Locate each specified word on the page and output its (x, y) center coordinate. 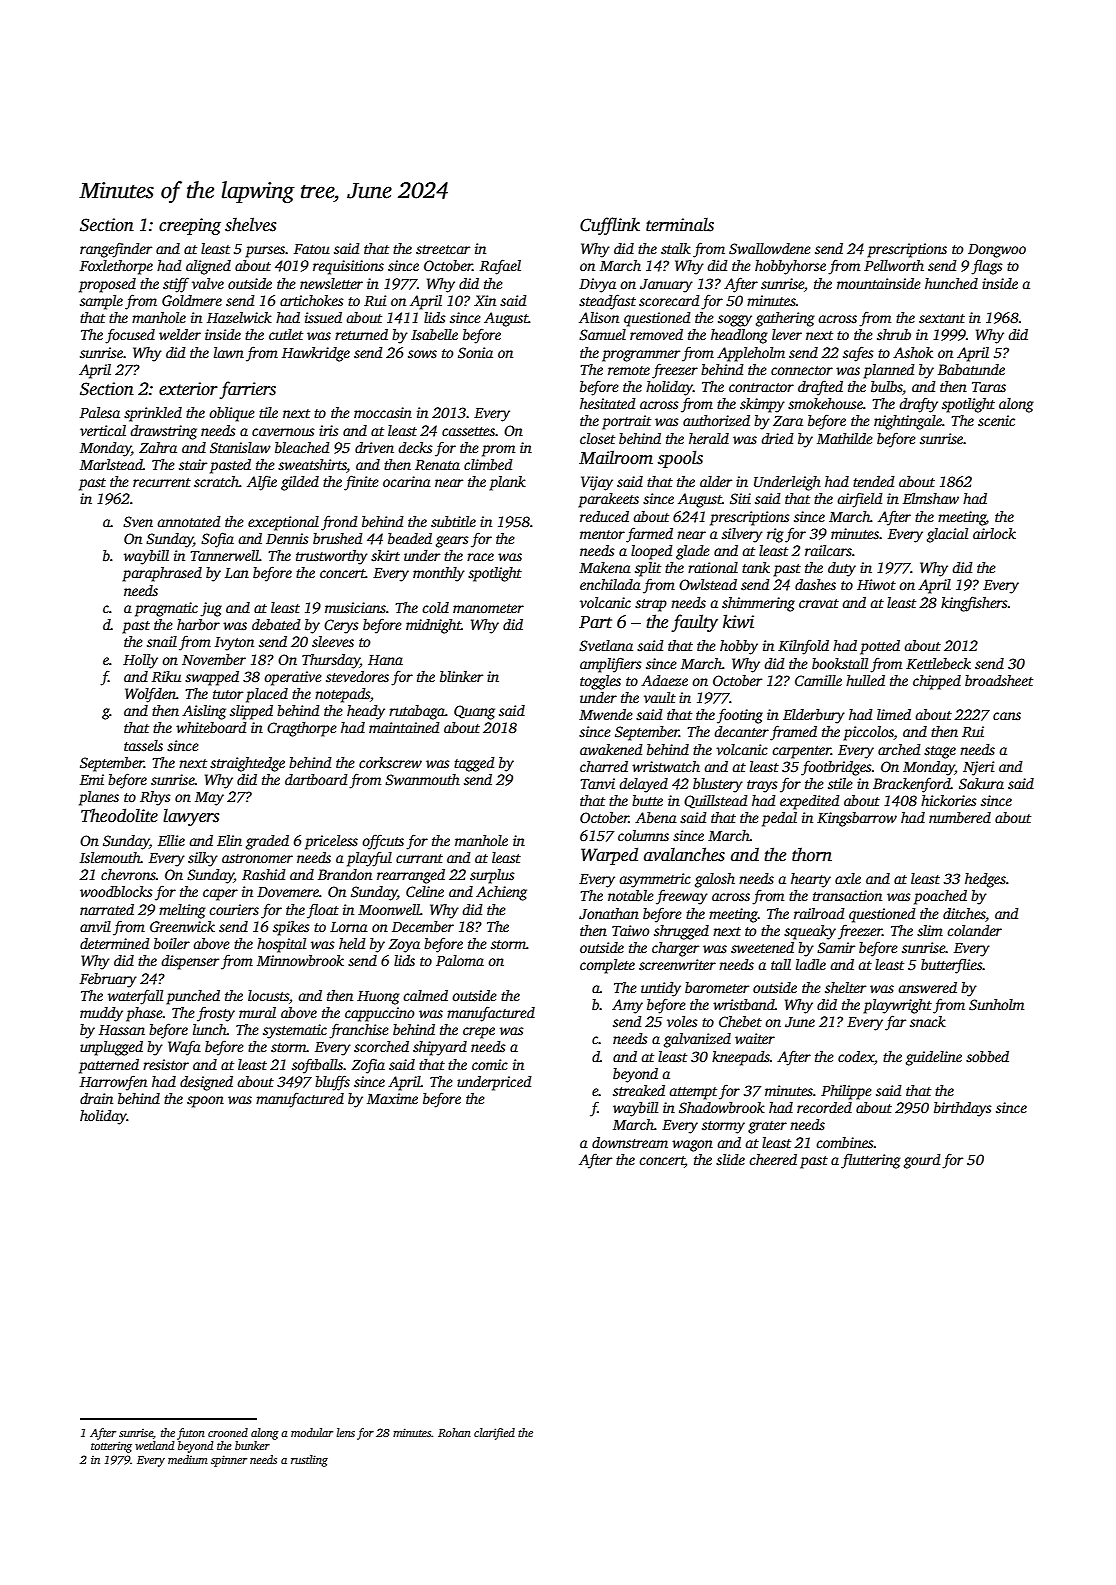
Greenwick (182, 926)
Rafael (500, 267)
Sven (138, 521)
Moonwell (389, 909)
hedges (985, 880)
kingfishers (974, 604)
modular (312, 1432)
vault (660, 697)
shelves (250, 224)
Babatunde (971, 369)
